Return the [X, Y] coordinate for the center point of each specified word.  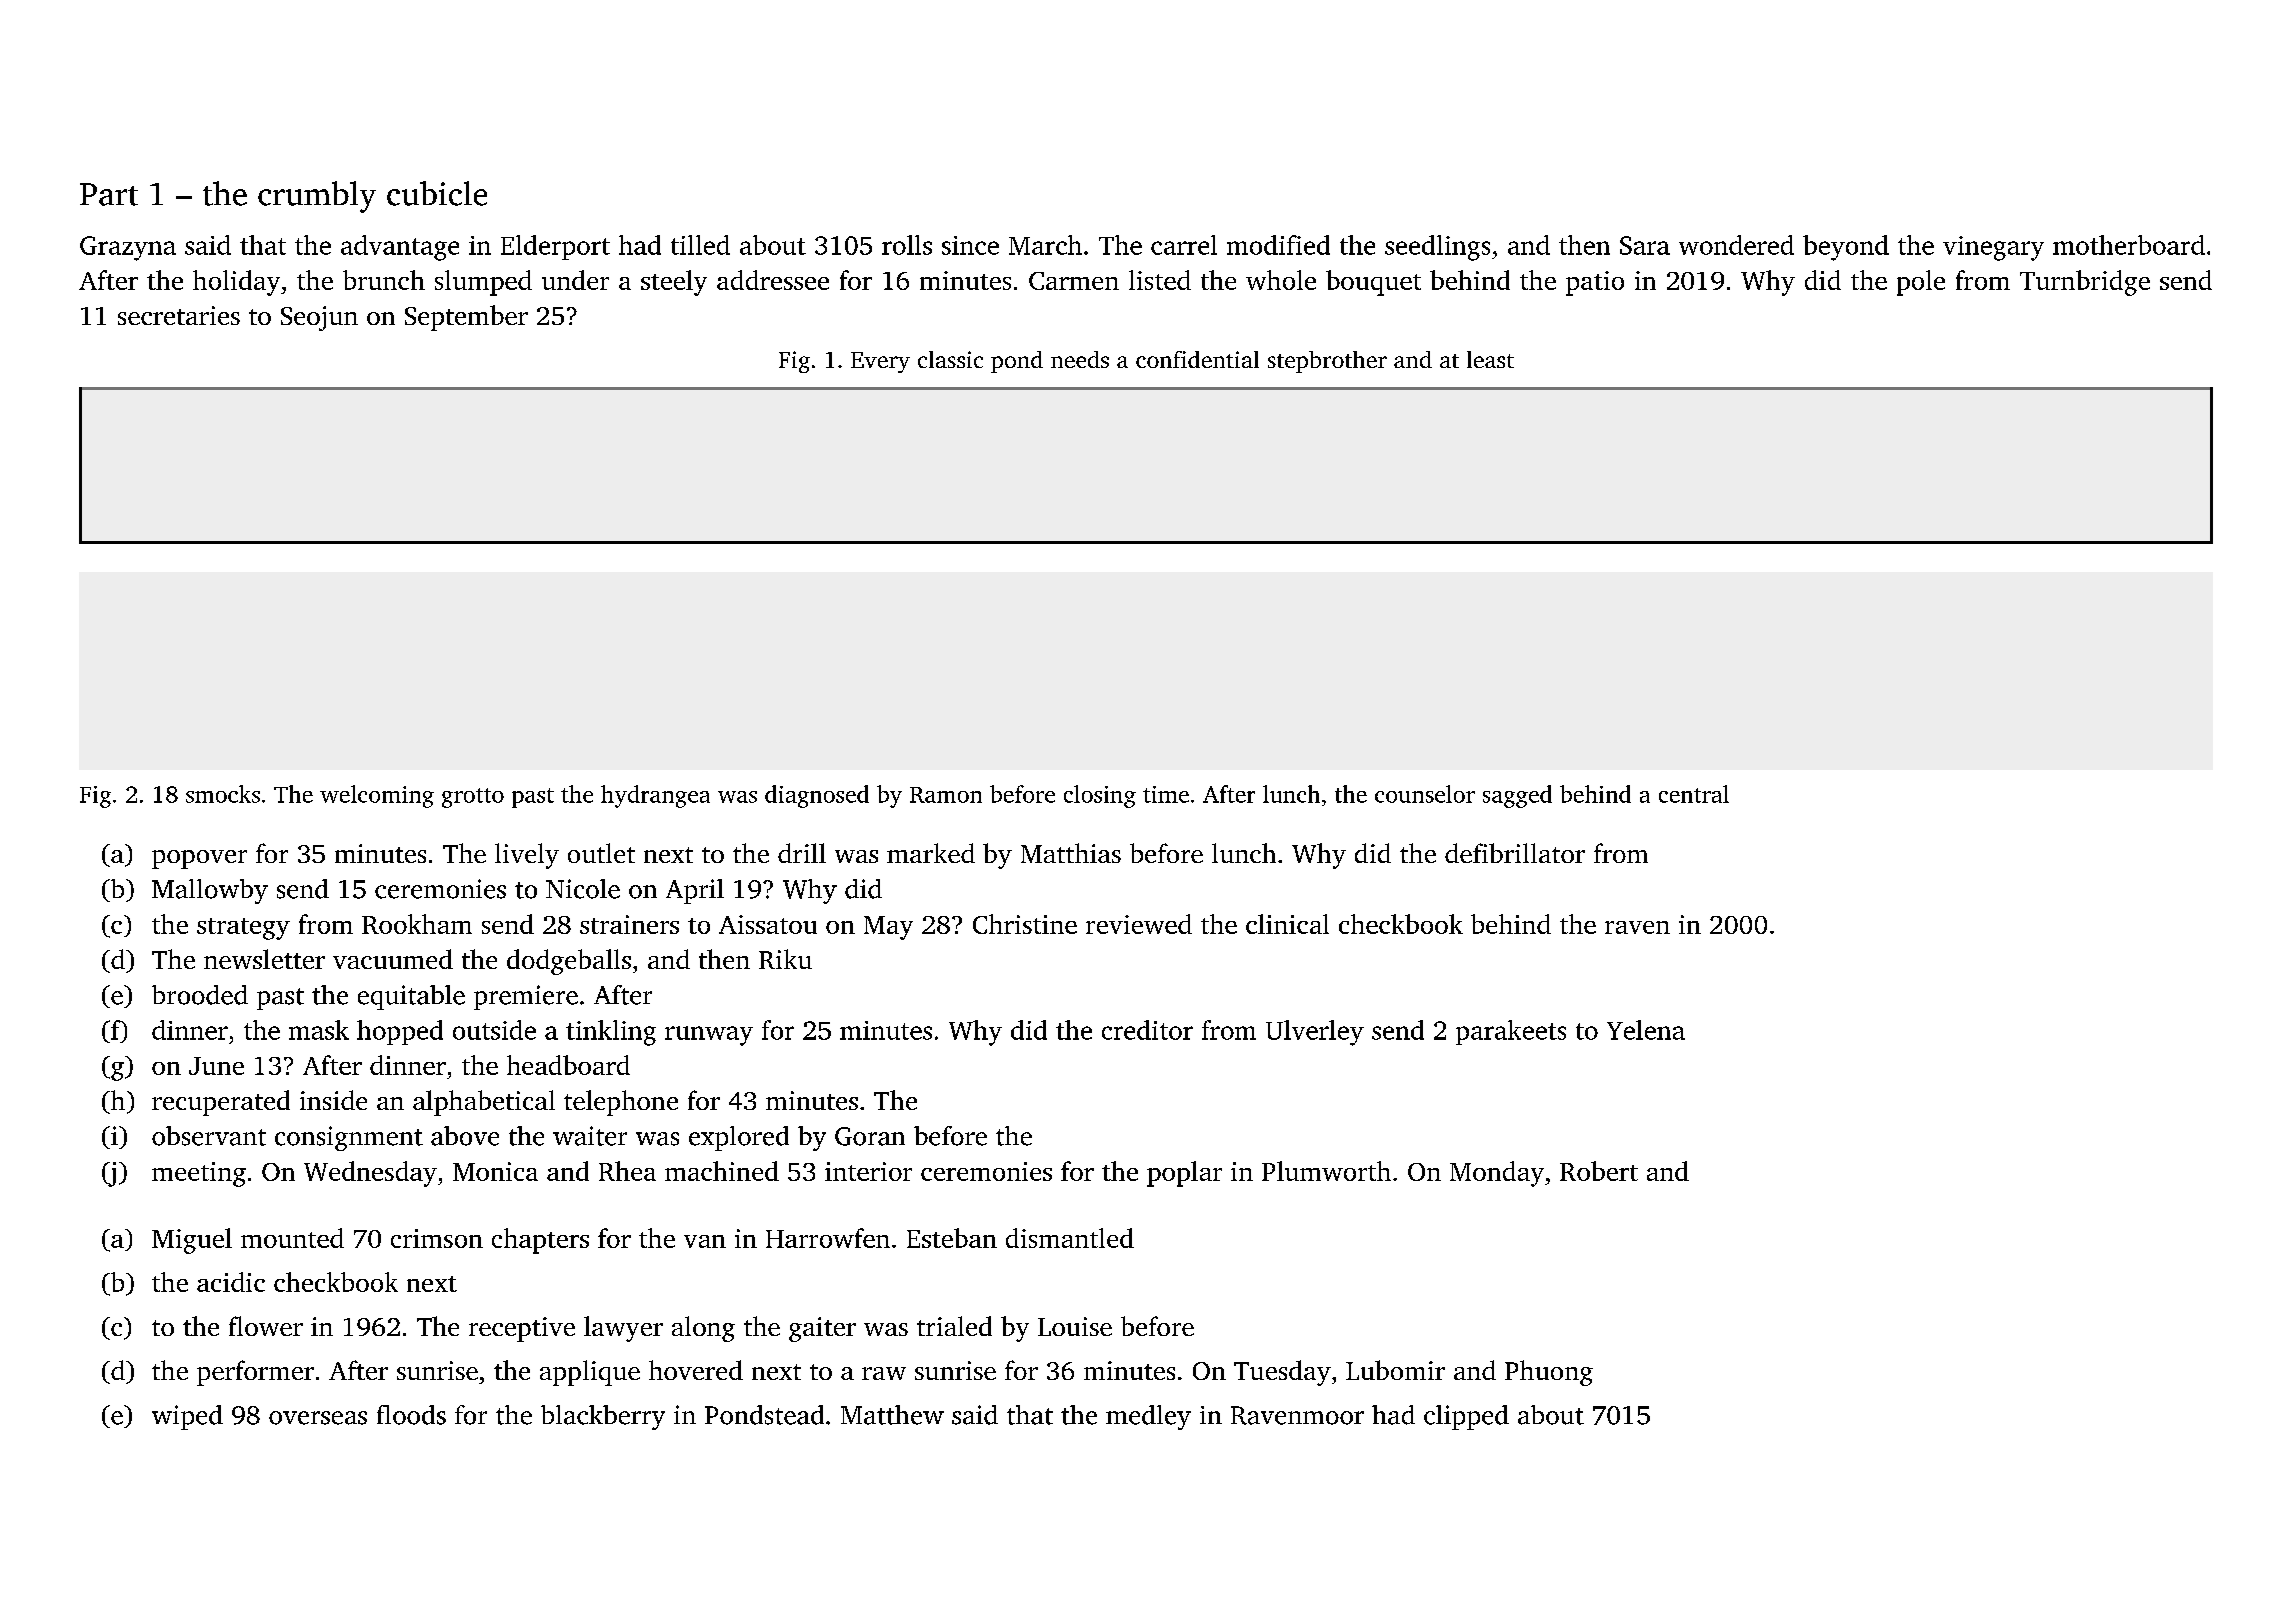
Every [880, 362]
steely [674, 283]
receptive [522, 1329]
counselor [1425, 794]
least [1490, 359]
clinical [1287, 924]
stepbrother [1327, 362]
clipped [1466, 1417]
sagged [1517, 796]
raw [884, 1373]
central [1694, 794]
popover [199, 859]
